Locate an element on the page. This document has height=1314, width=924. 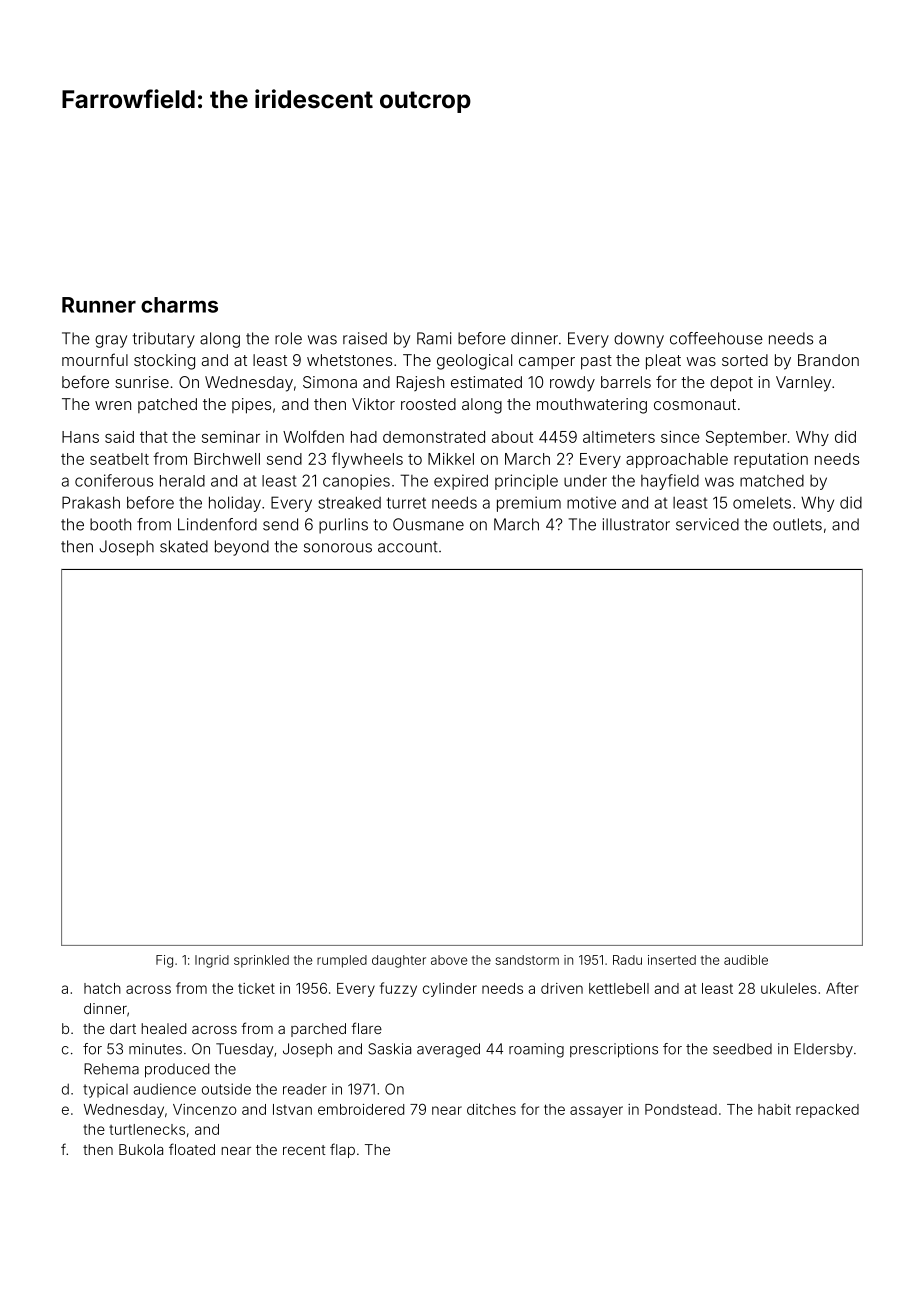
serviced is located at coordinates (707, 524).
